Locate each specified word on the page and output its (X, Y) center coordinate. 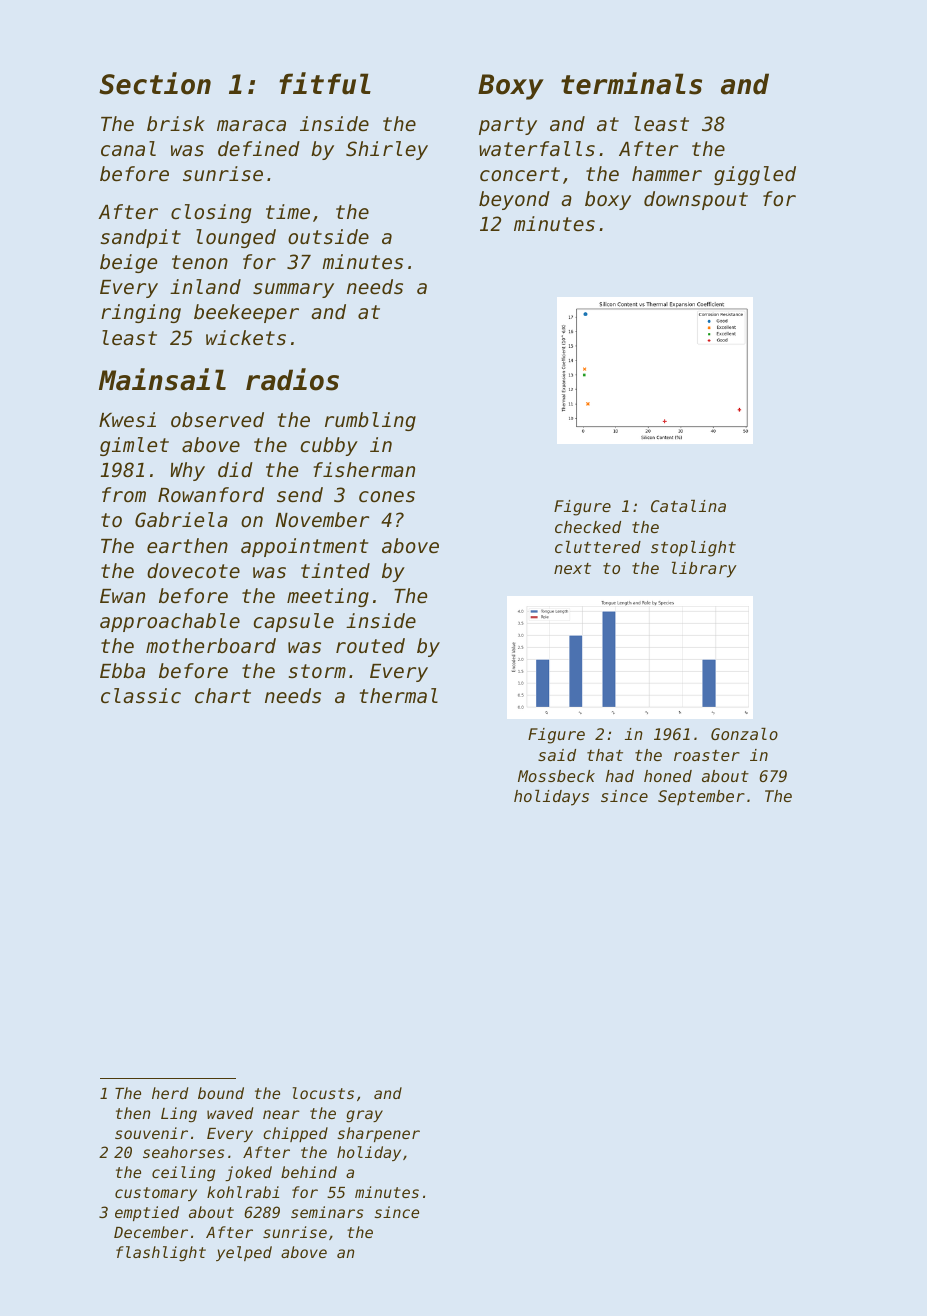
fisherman (364, 469)
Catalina (688, 506)
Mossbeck (556, 776)
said (557, 755)
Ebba (122, 670)
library (704, 570)
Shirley (387, 150)
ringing (141, 313)
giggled (755, 175)
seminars (327, 1212)
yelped (244, 1253)
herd (170, 1093)
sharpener (378, 1134)
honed (668, 776)
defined (259, 148)
